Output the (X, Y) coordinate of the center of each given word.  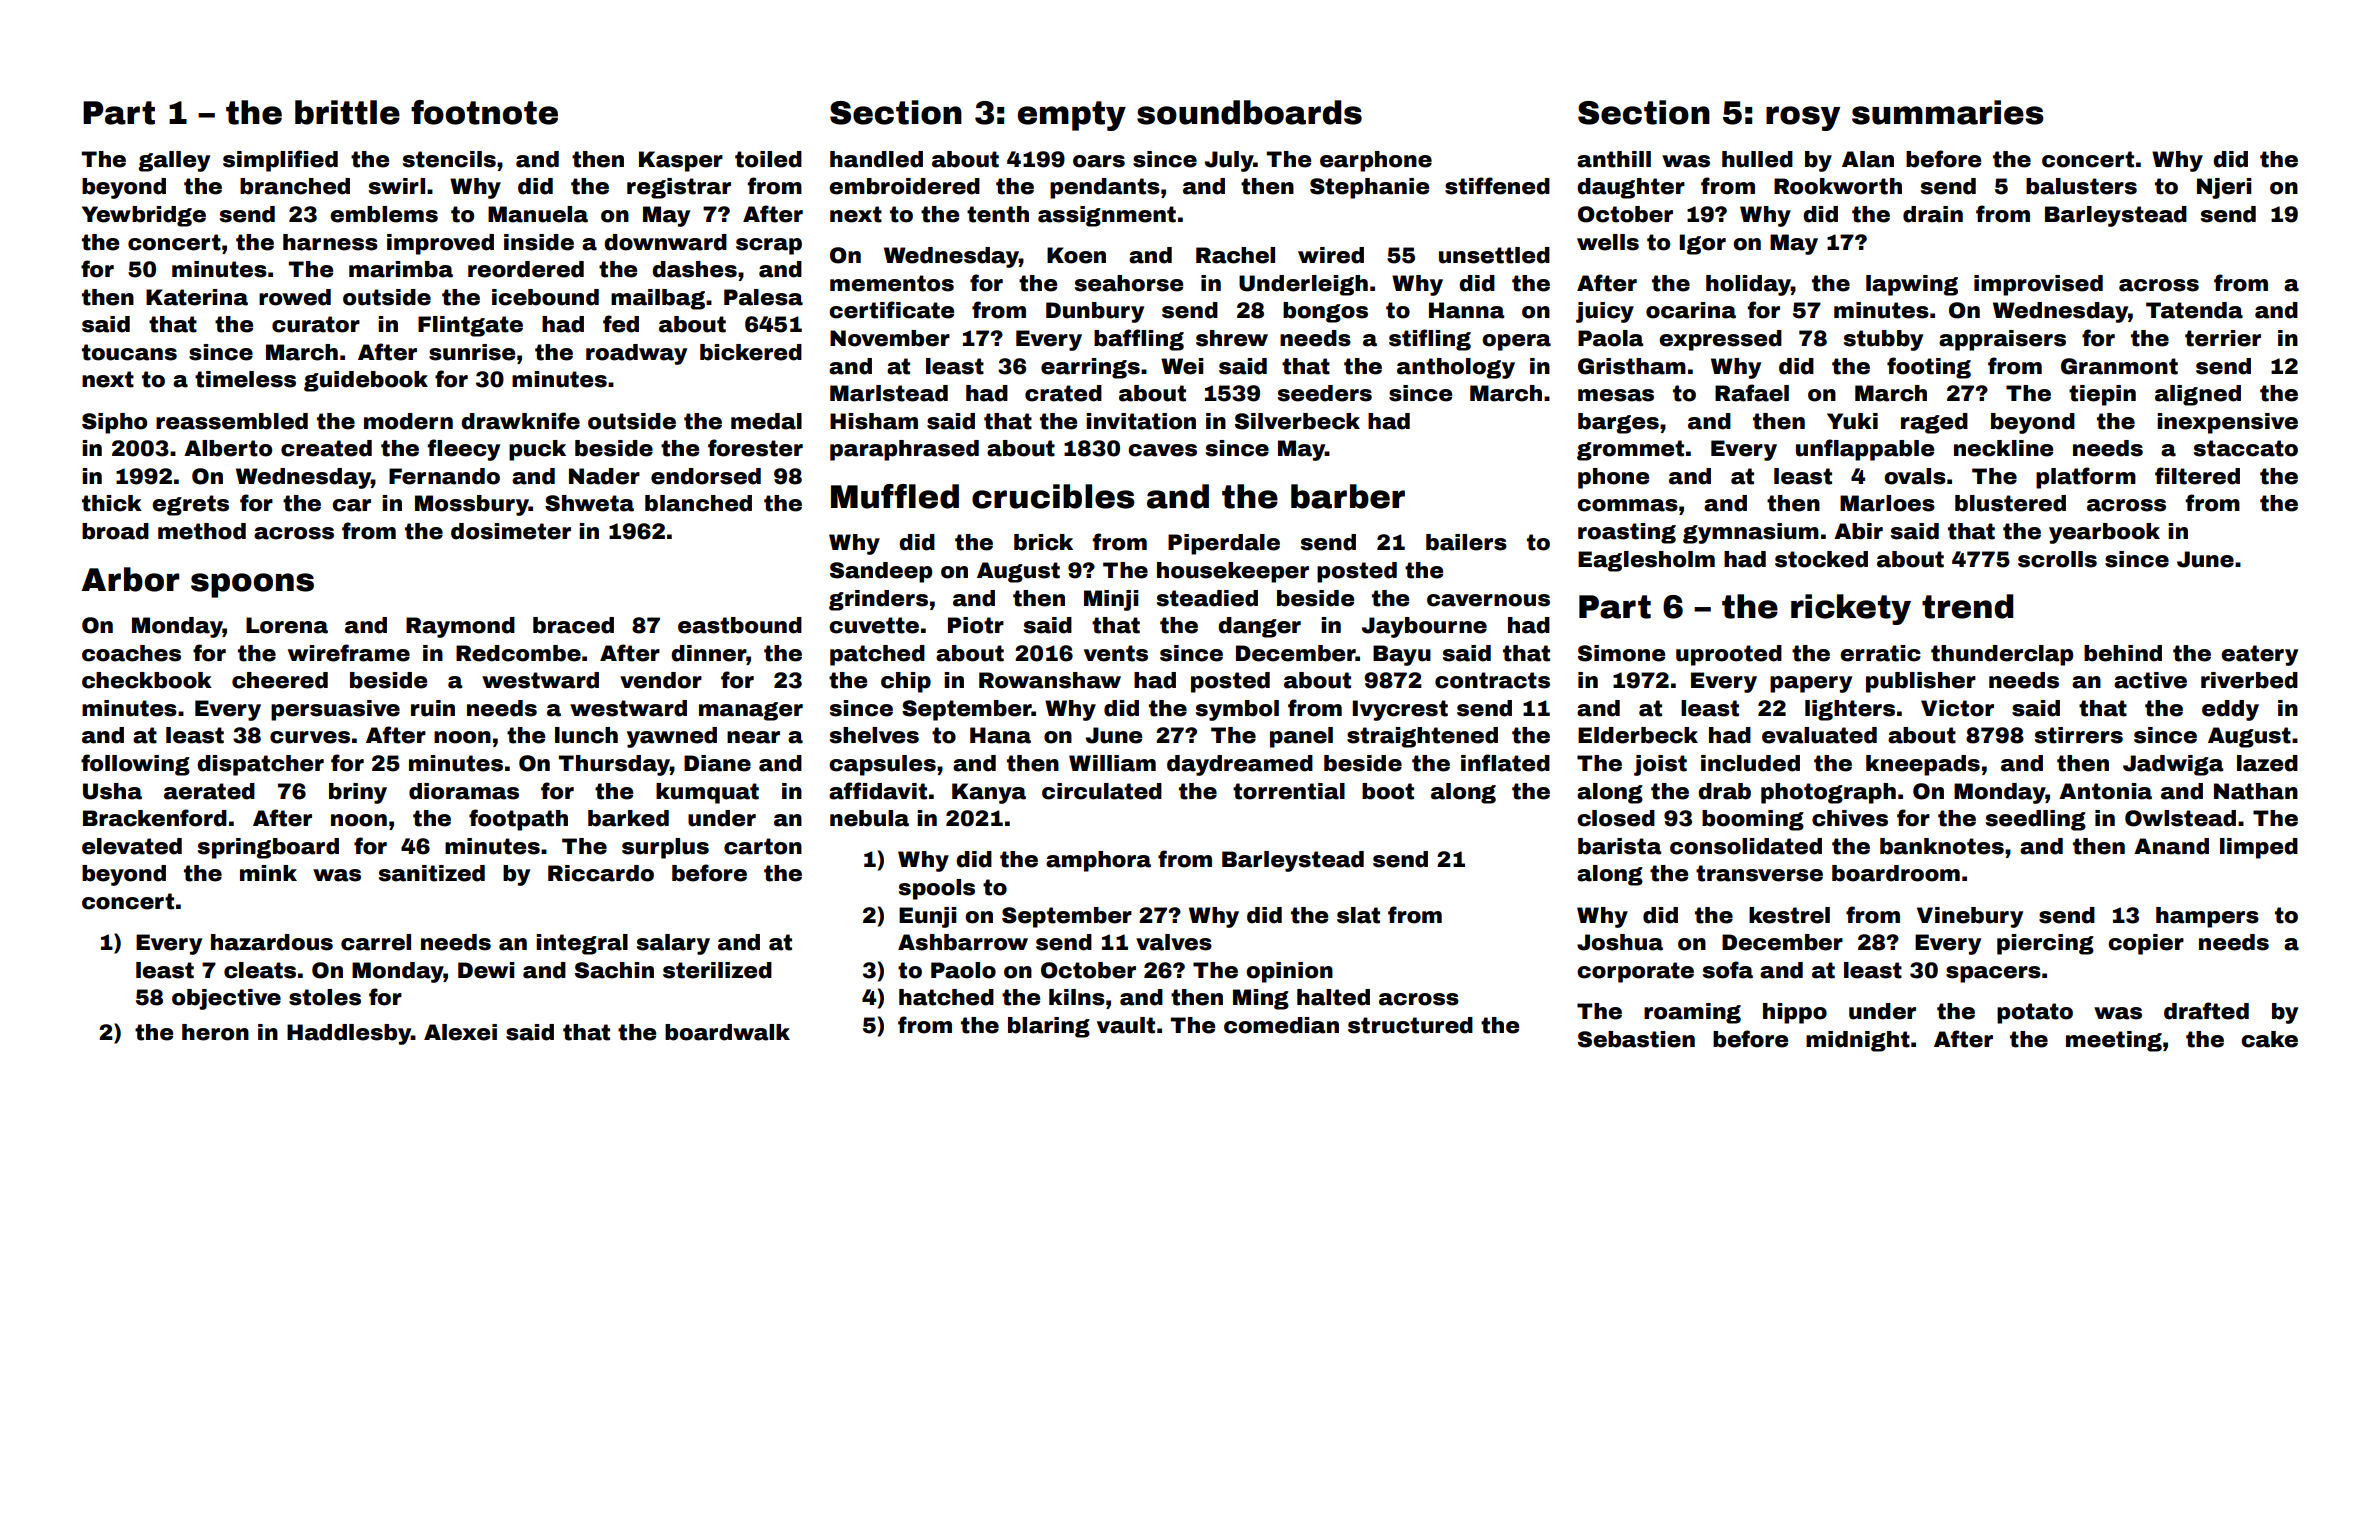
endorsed (706, 476)
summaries (1948, 112)
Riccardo (601, 873)
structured (1410, 1025)
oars (1099, 161)
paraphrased (904, 450)
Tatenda (2194, 310)
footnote (484, 112)
